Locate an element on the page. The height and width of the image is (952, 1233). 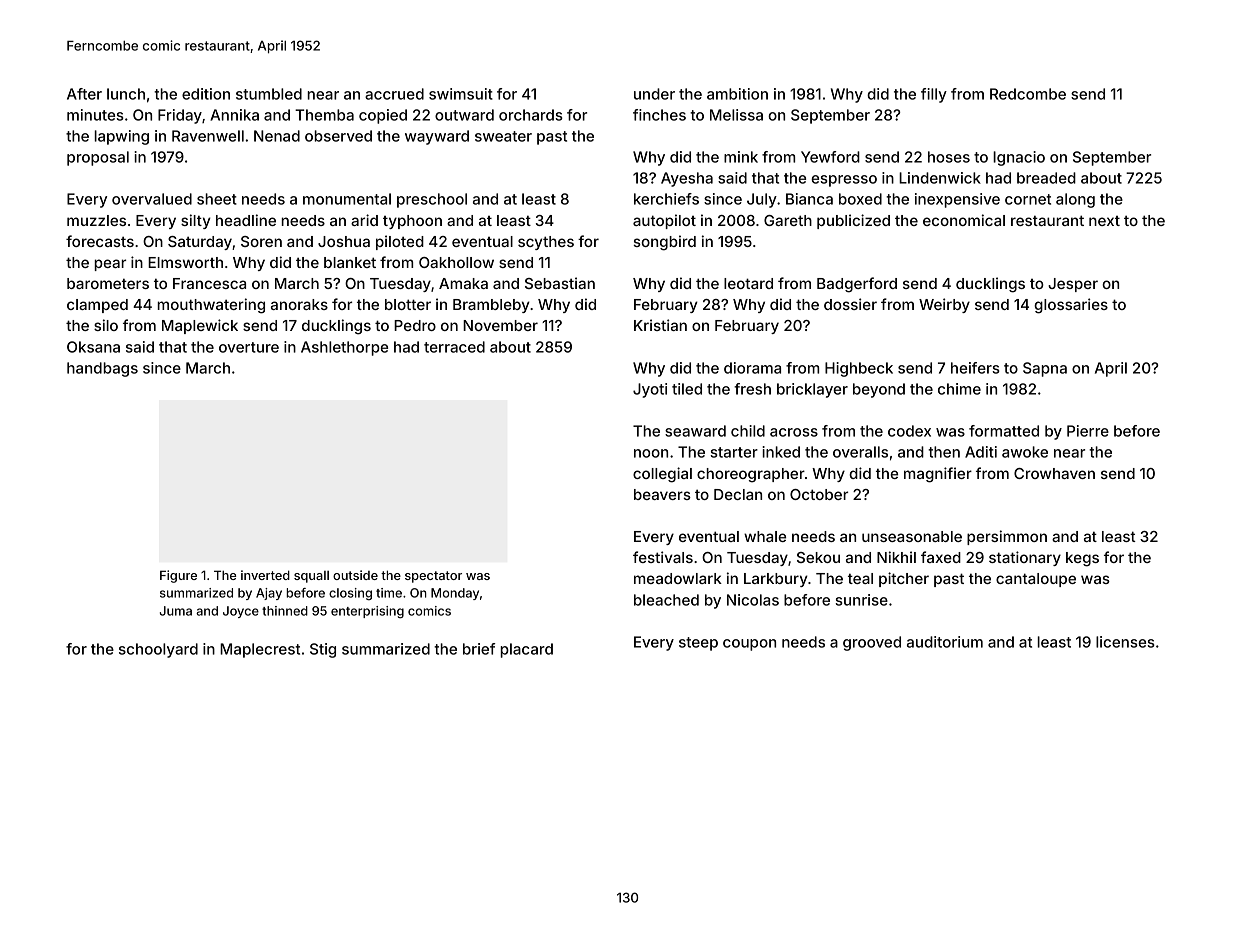
Brambleby is located at coordinates (491, 306).
